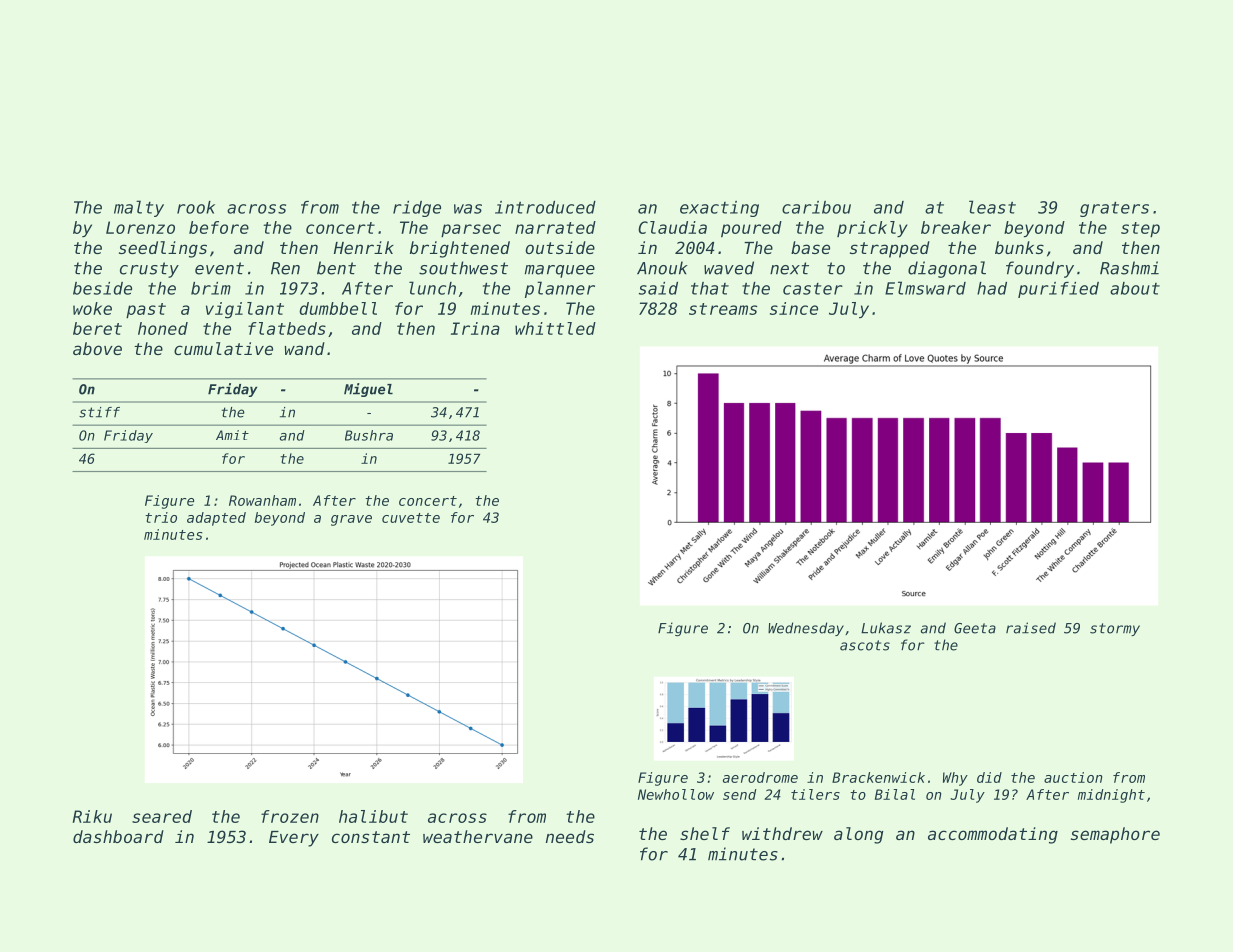 This screenshot has width=1233, height=952. Describe the element at coordinates (1073, 777) in the screenshot. I see `auction` at that location.
